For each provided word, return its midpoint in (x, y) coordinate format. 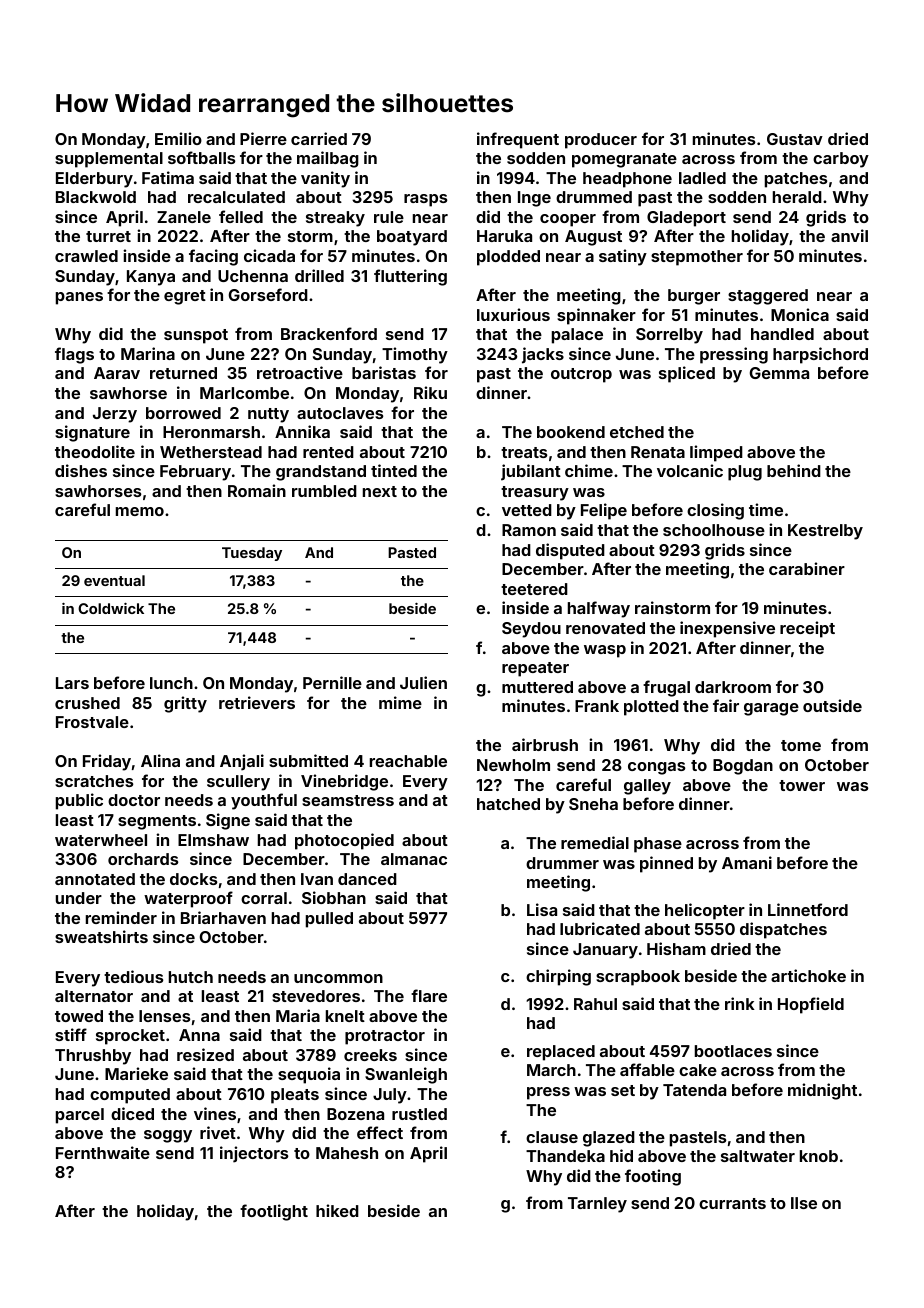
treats (524, 452)
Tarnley (597, 1205)
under (79, 898)
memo (140, 511)
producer (601, 141)
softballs (201, 157)
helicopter (705, 911)
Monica (800, 314)
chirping (558, 977)
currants (732, 1203)
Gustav (795, 139)
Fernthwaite (103, 1152)
